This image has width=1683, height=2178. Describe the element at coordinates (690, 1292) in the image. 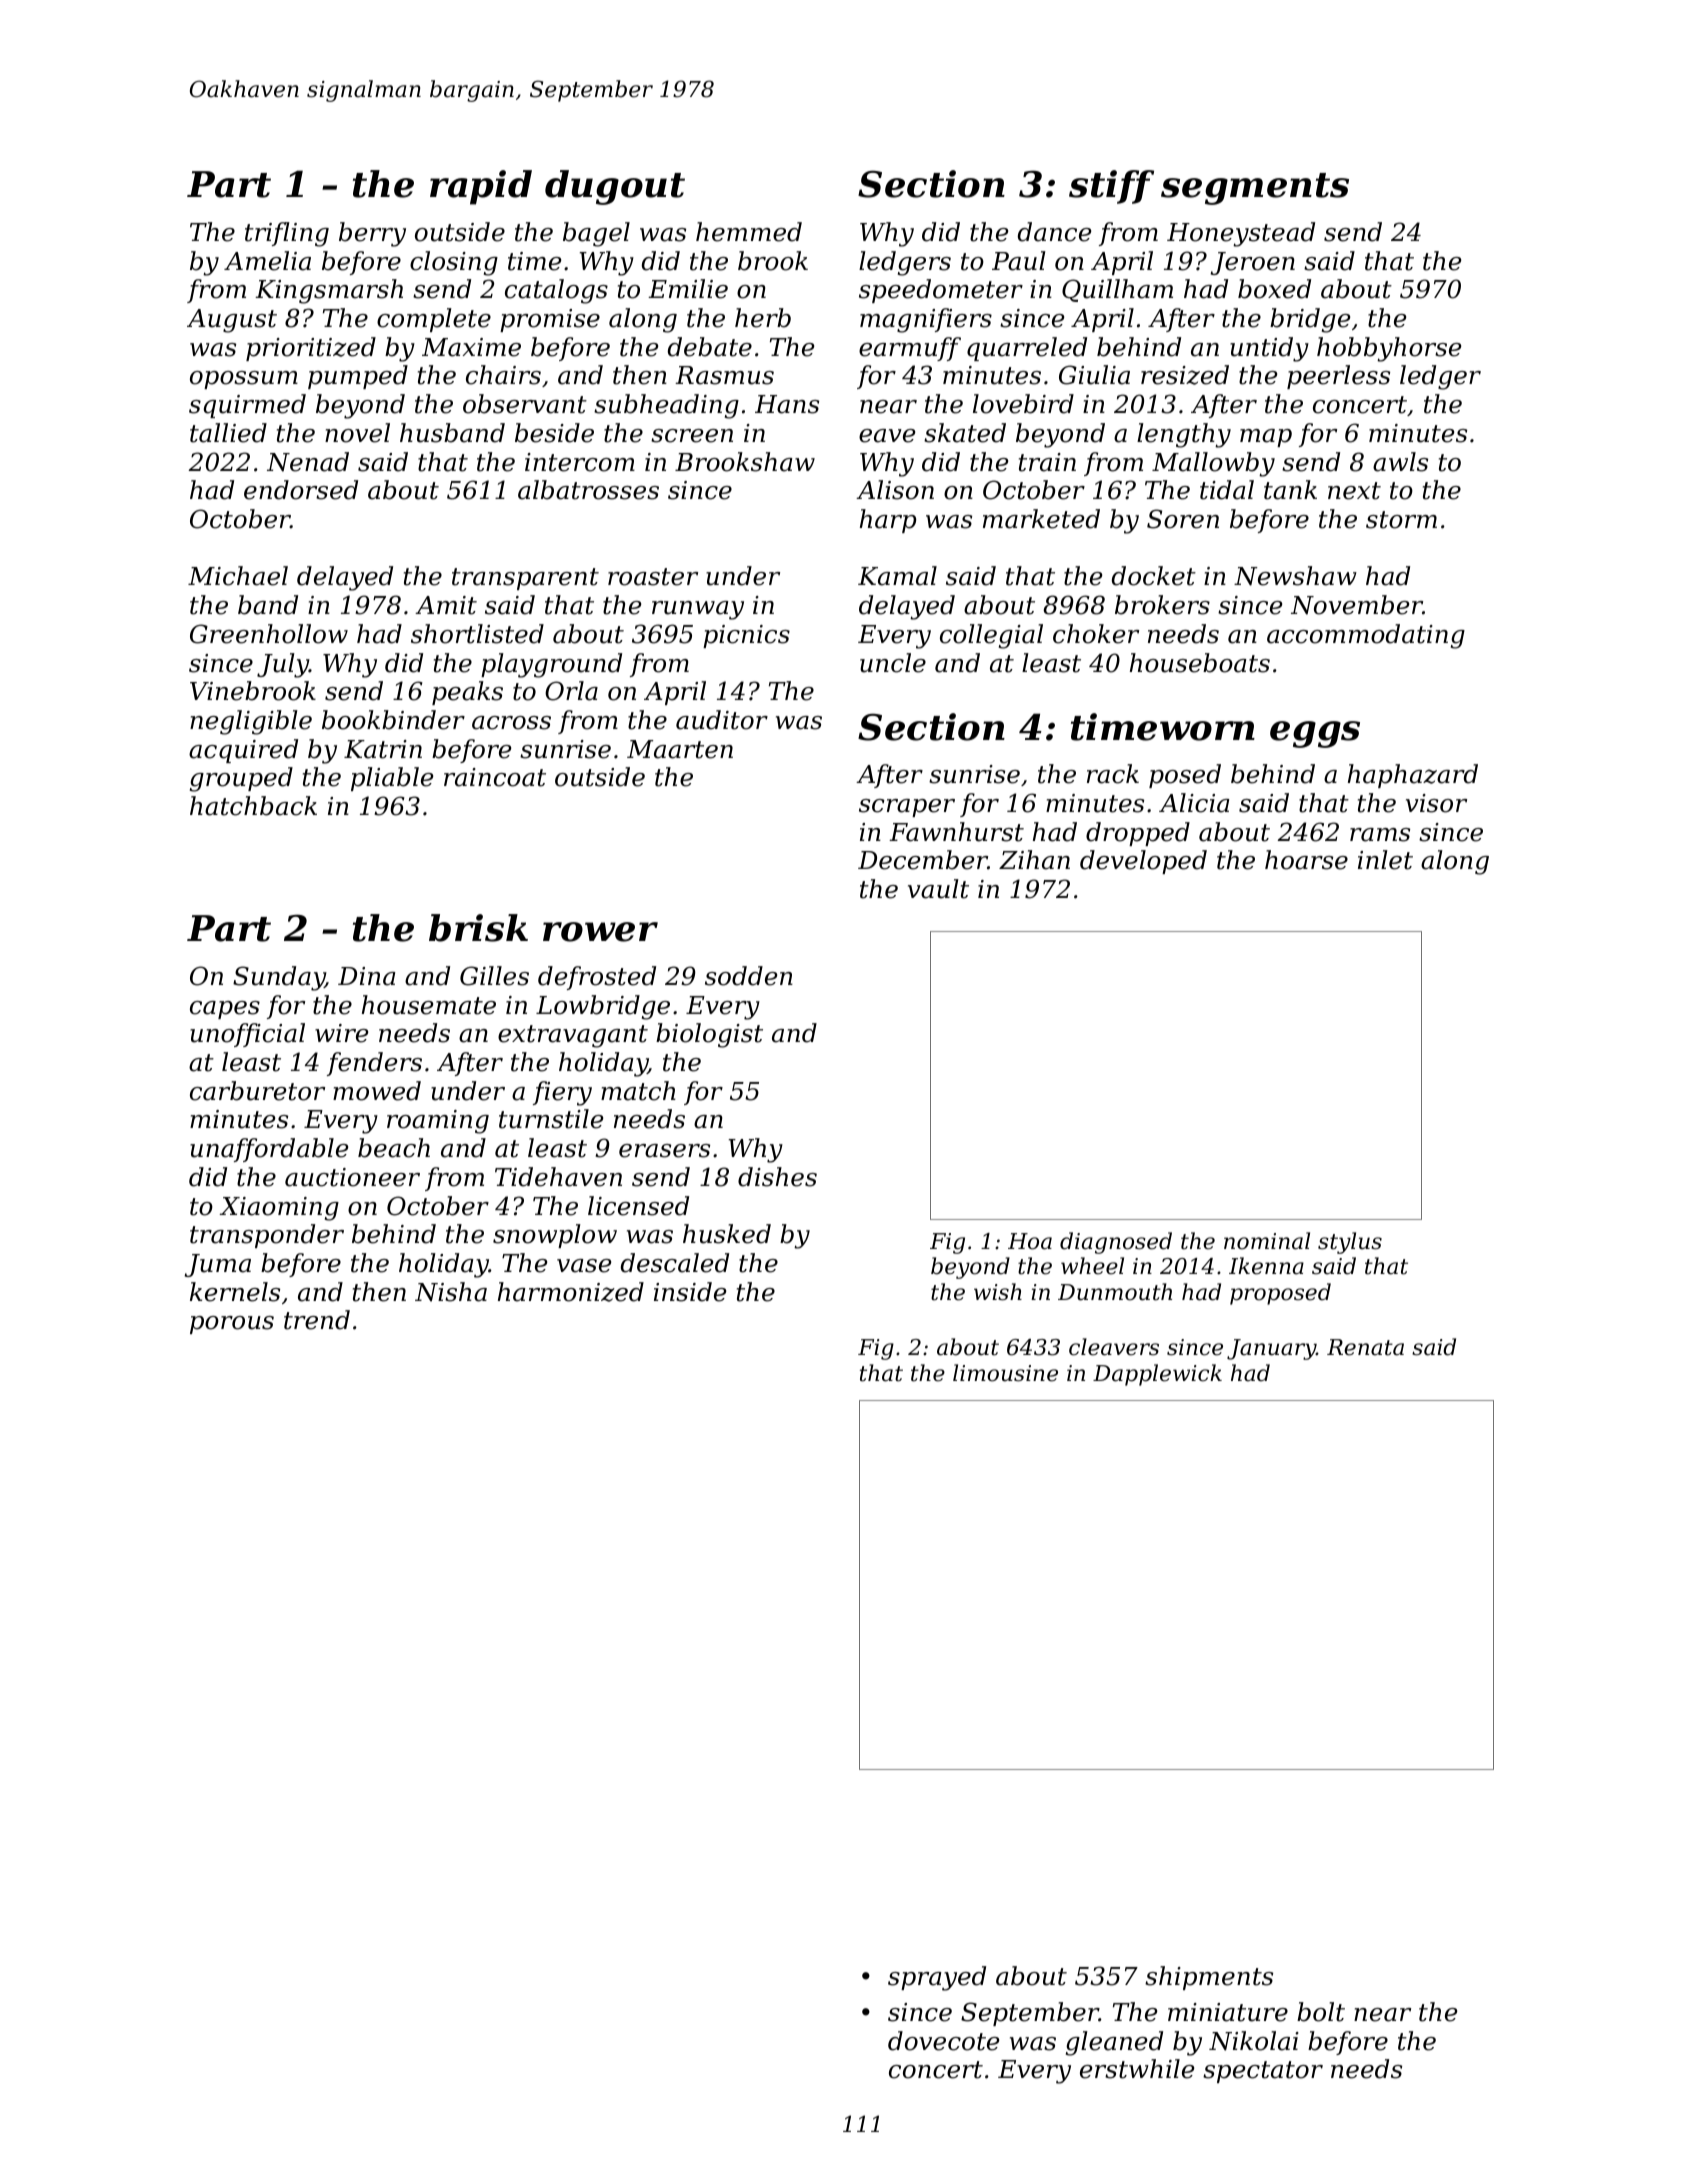

I see `inside` at that location.
